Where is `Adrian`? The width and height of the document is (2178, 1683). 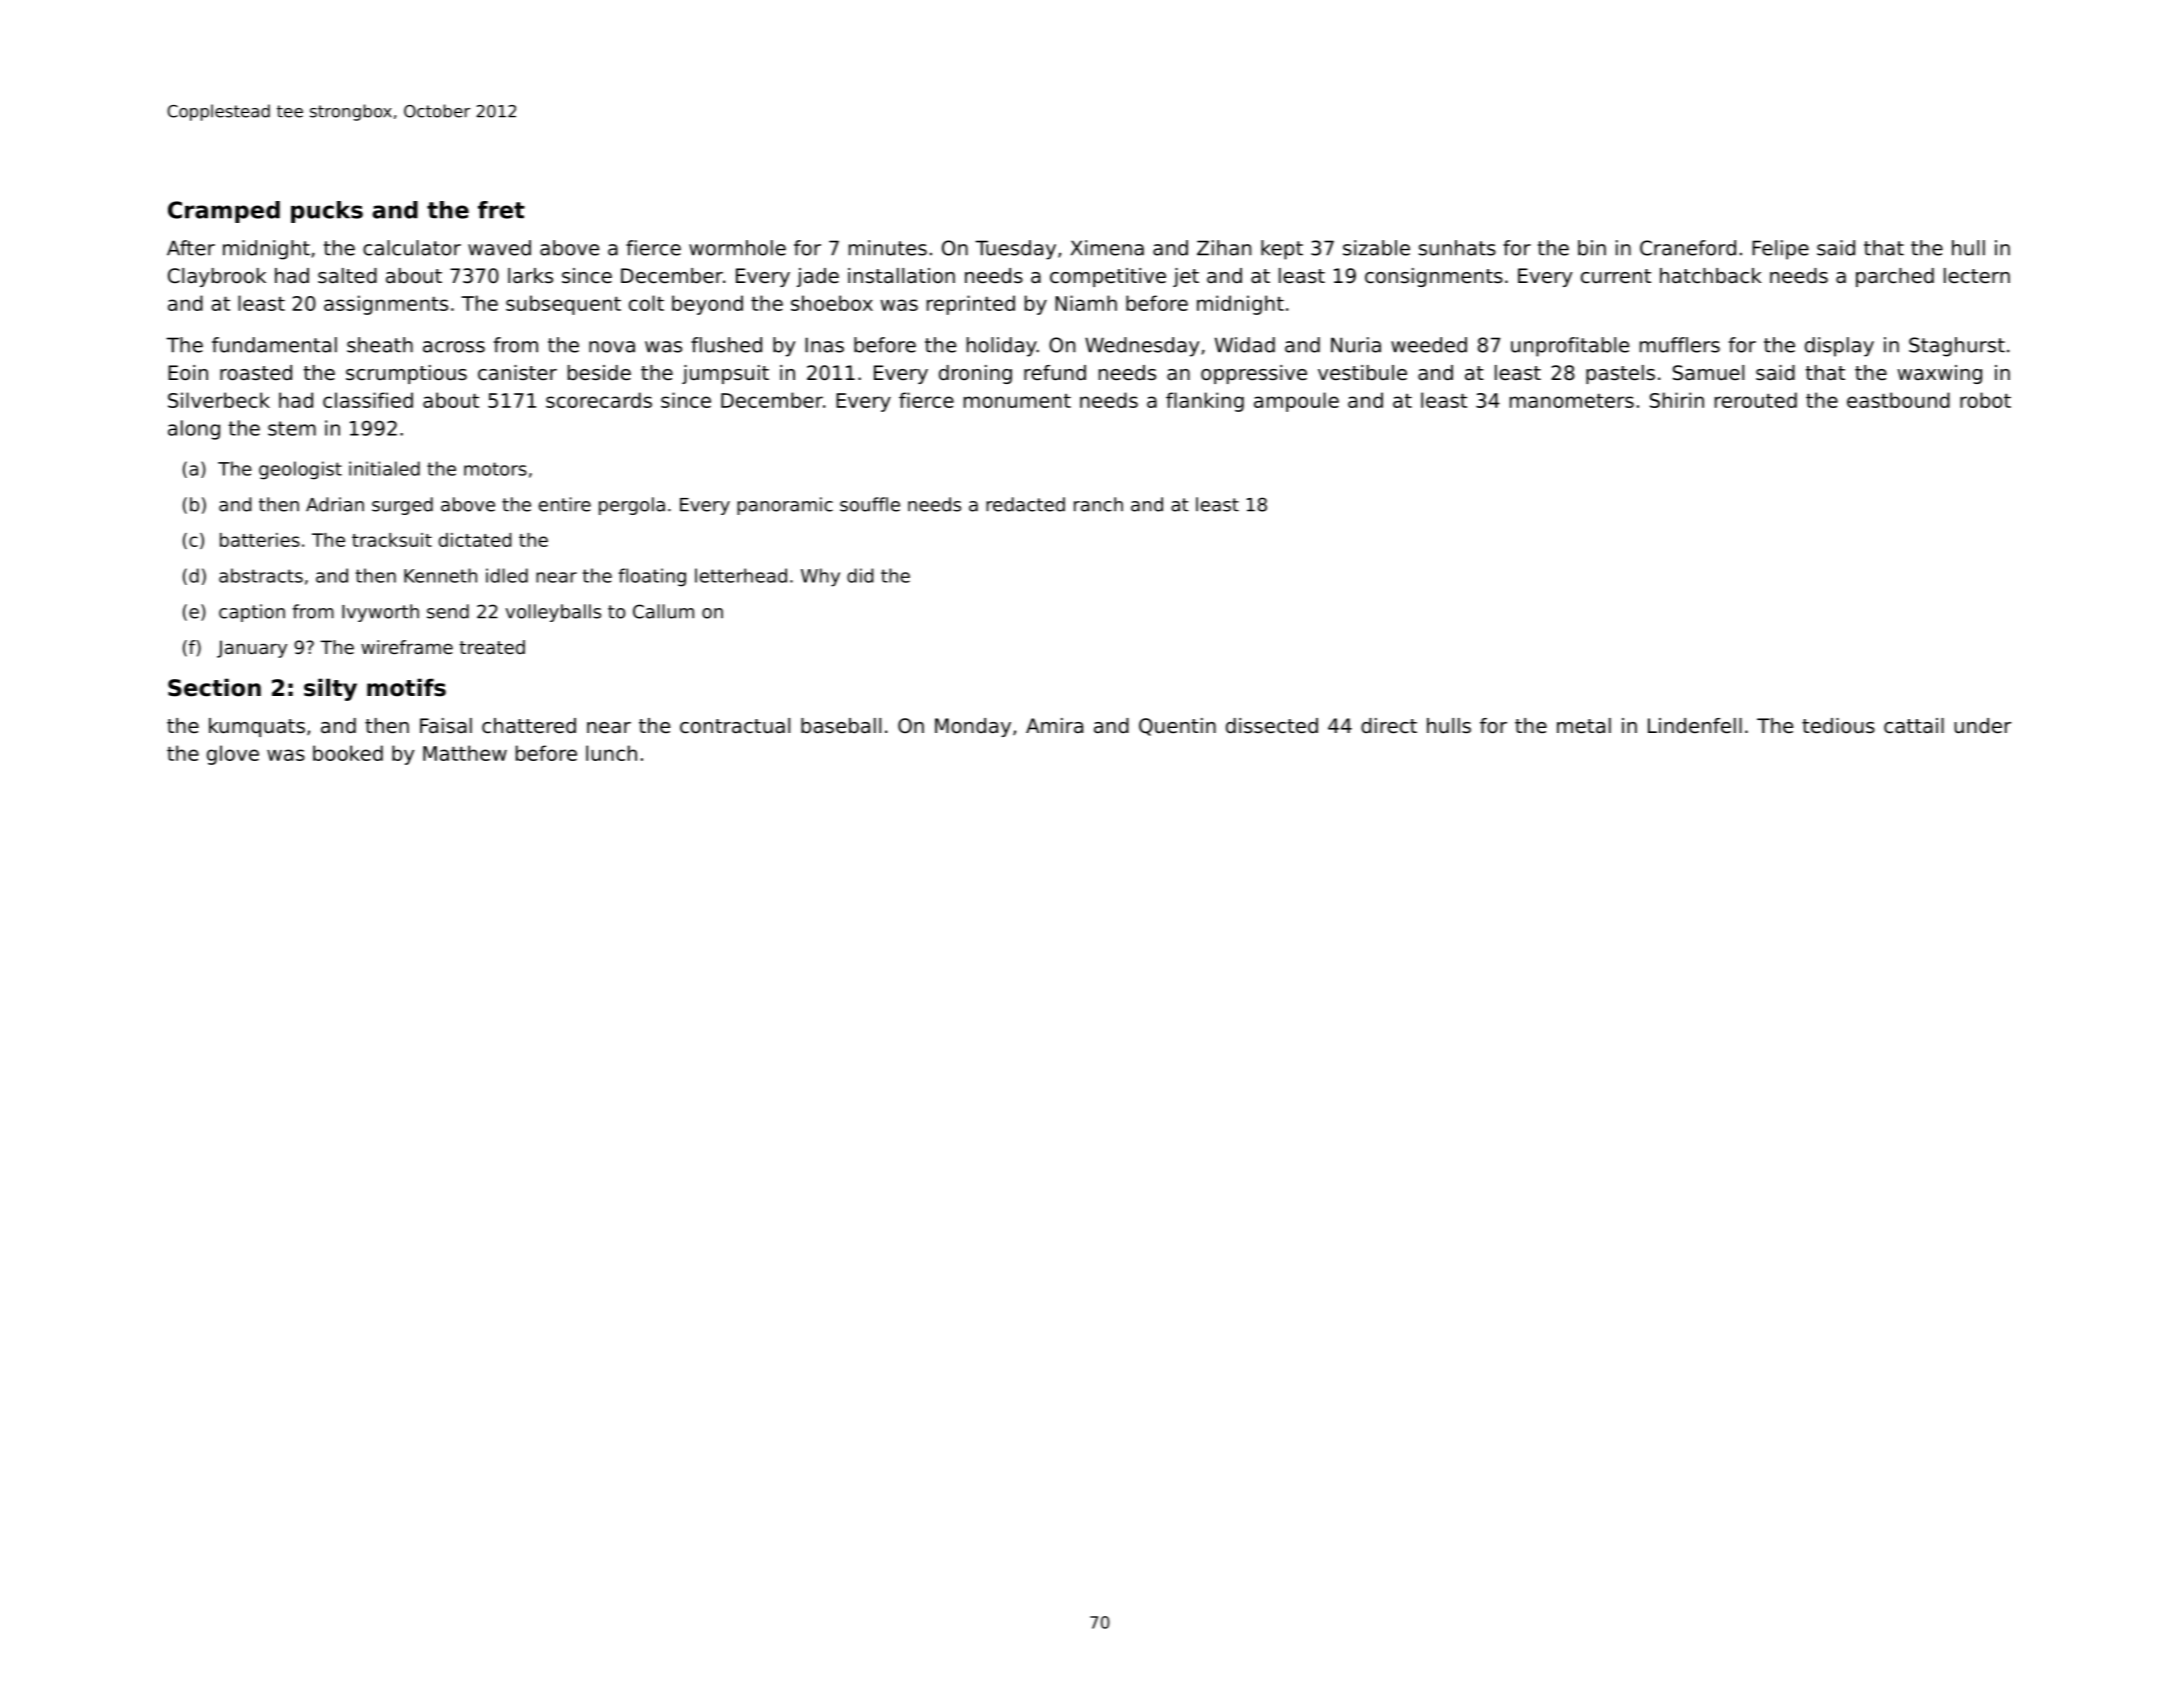 Adrian is located at coordinates (335, 504).
